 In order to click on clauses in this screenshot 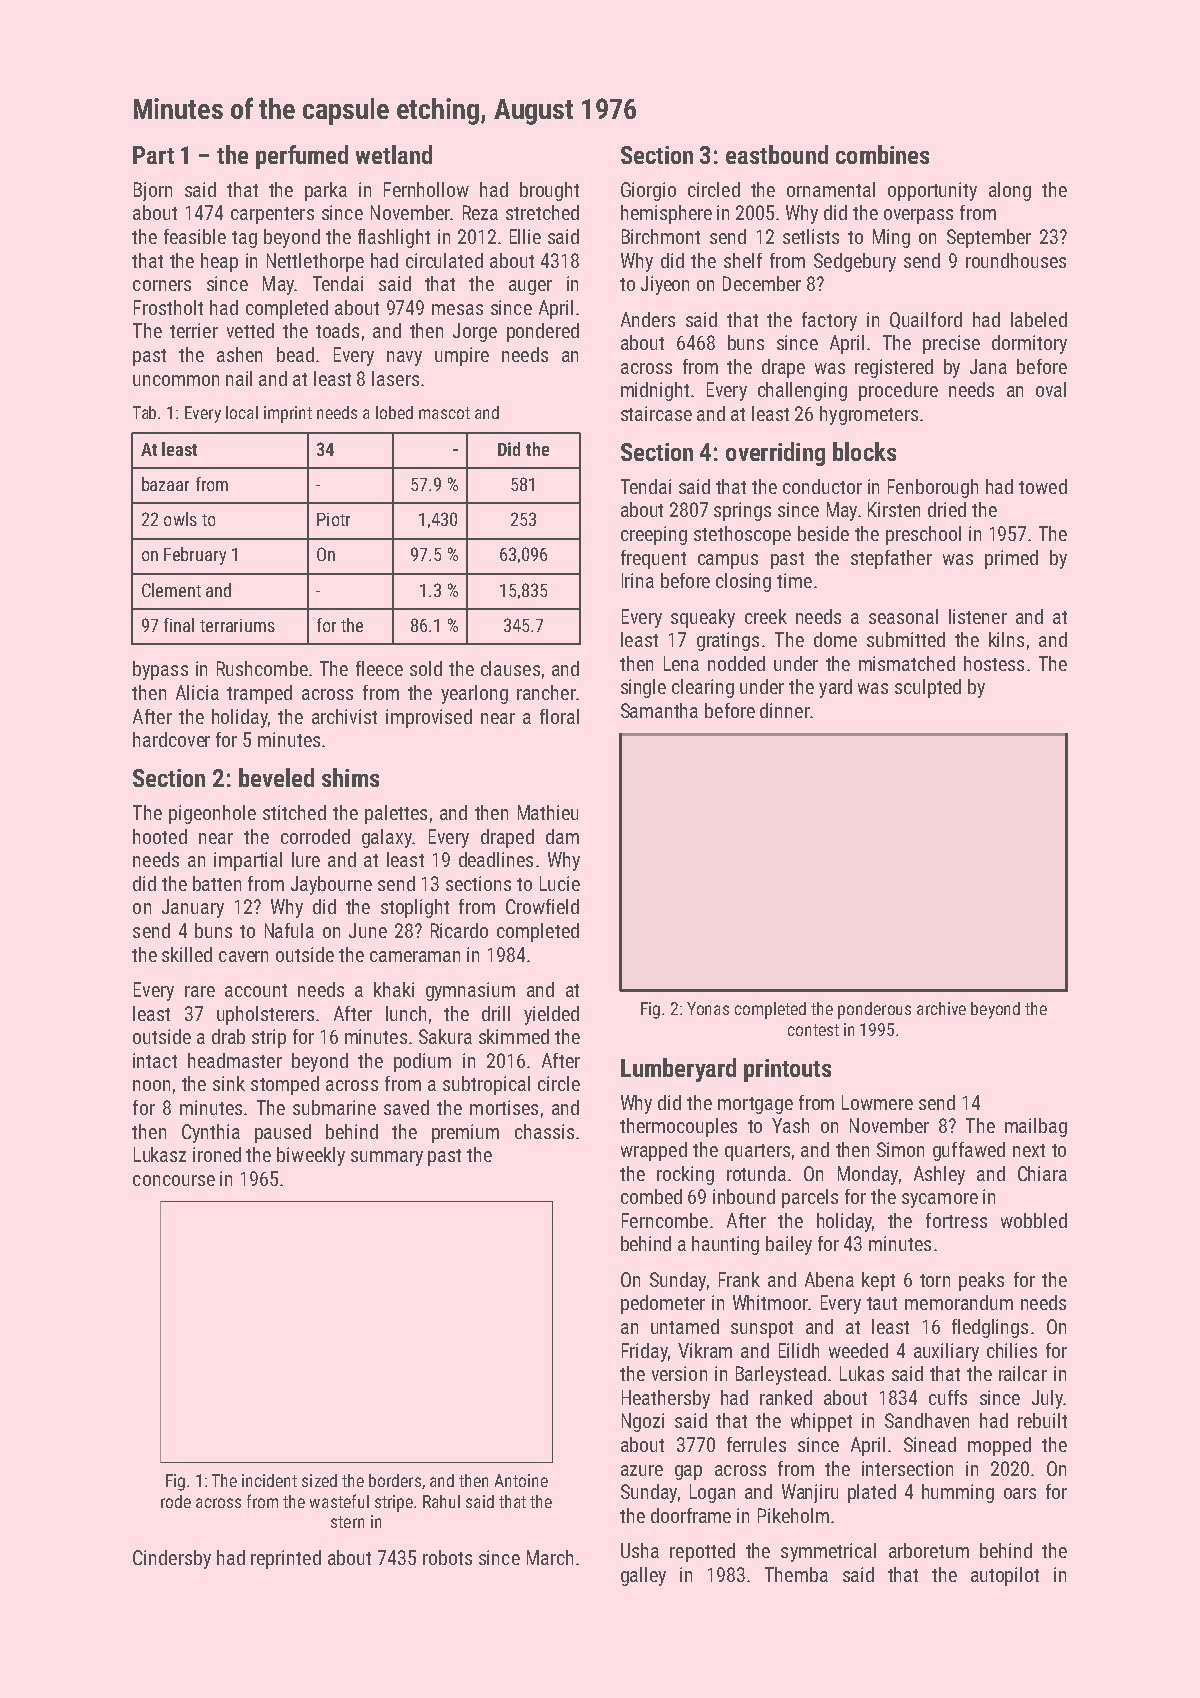, I will do `click(510, 668)`.
